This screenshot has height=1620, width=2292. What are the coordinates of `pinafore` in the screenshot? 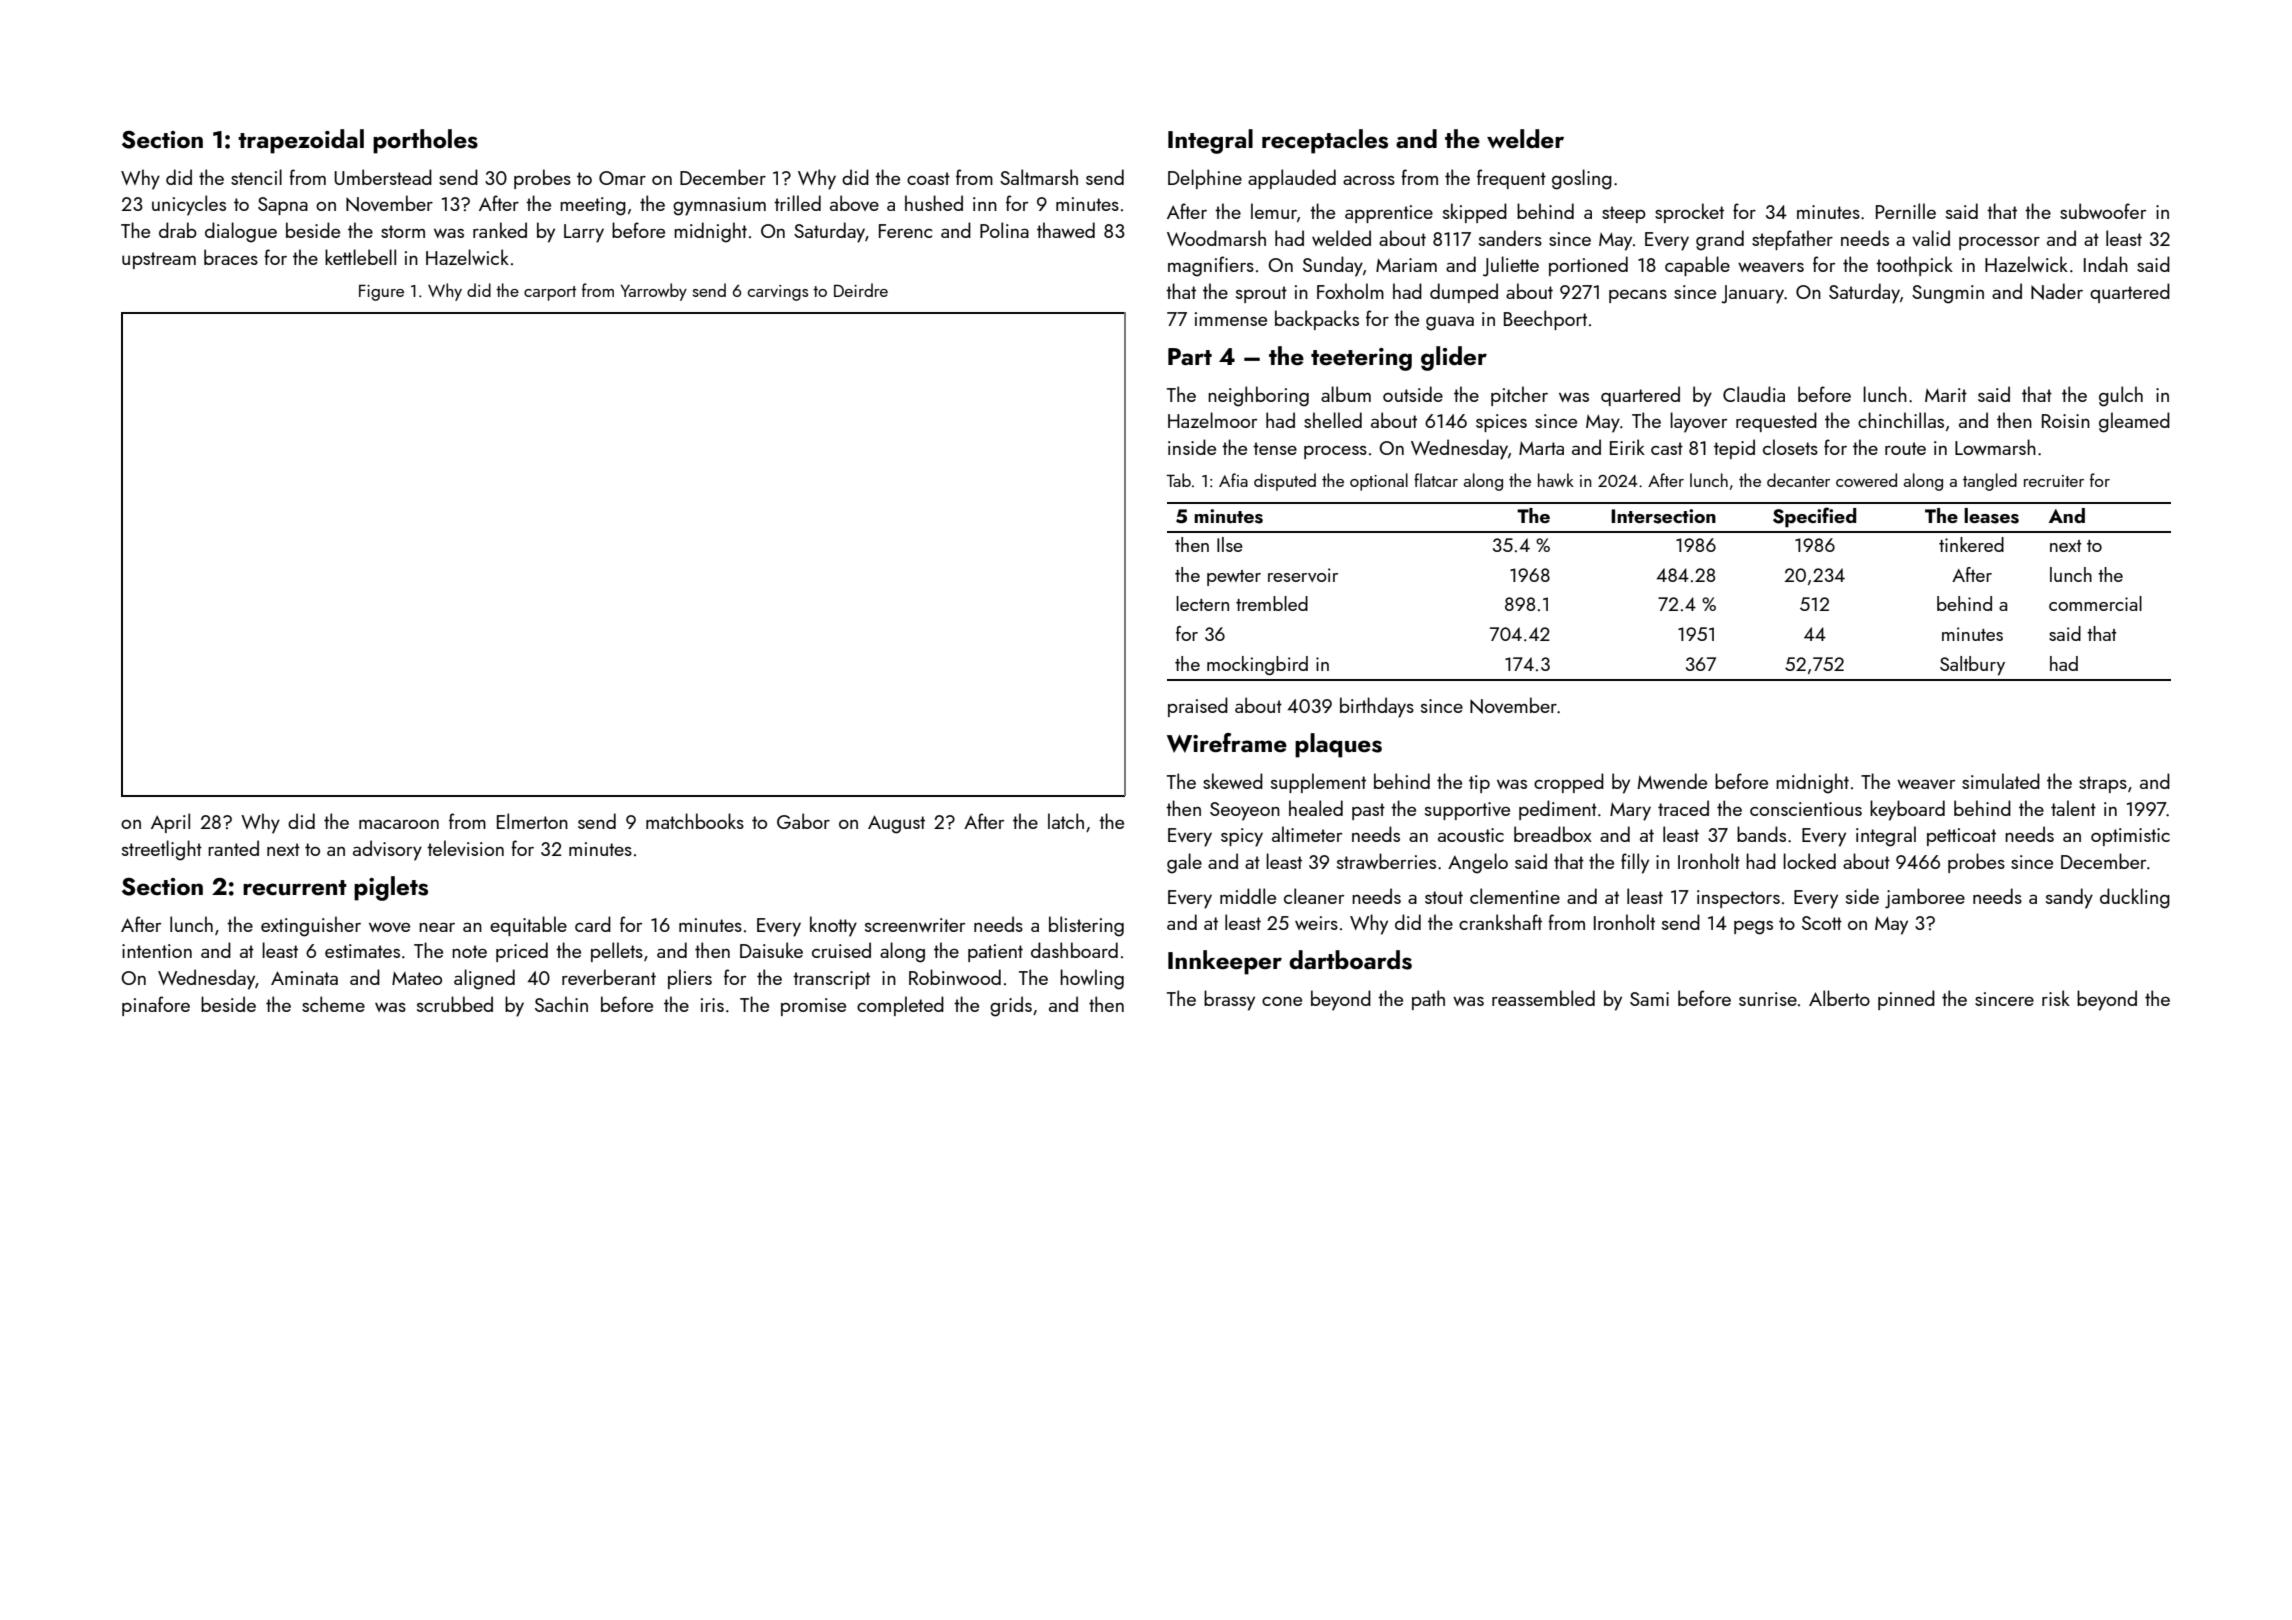 It's located at (156, 1006).
